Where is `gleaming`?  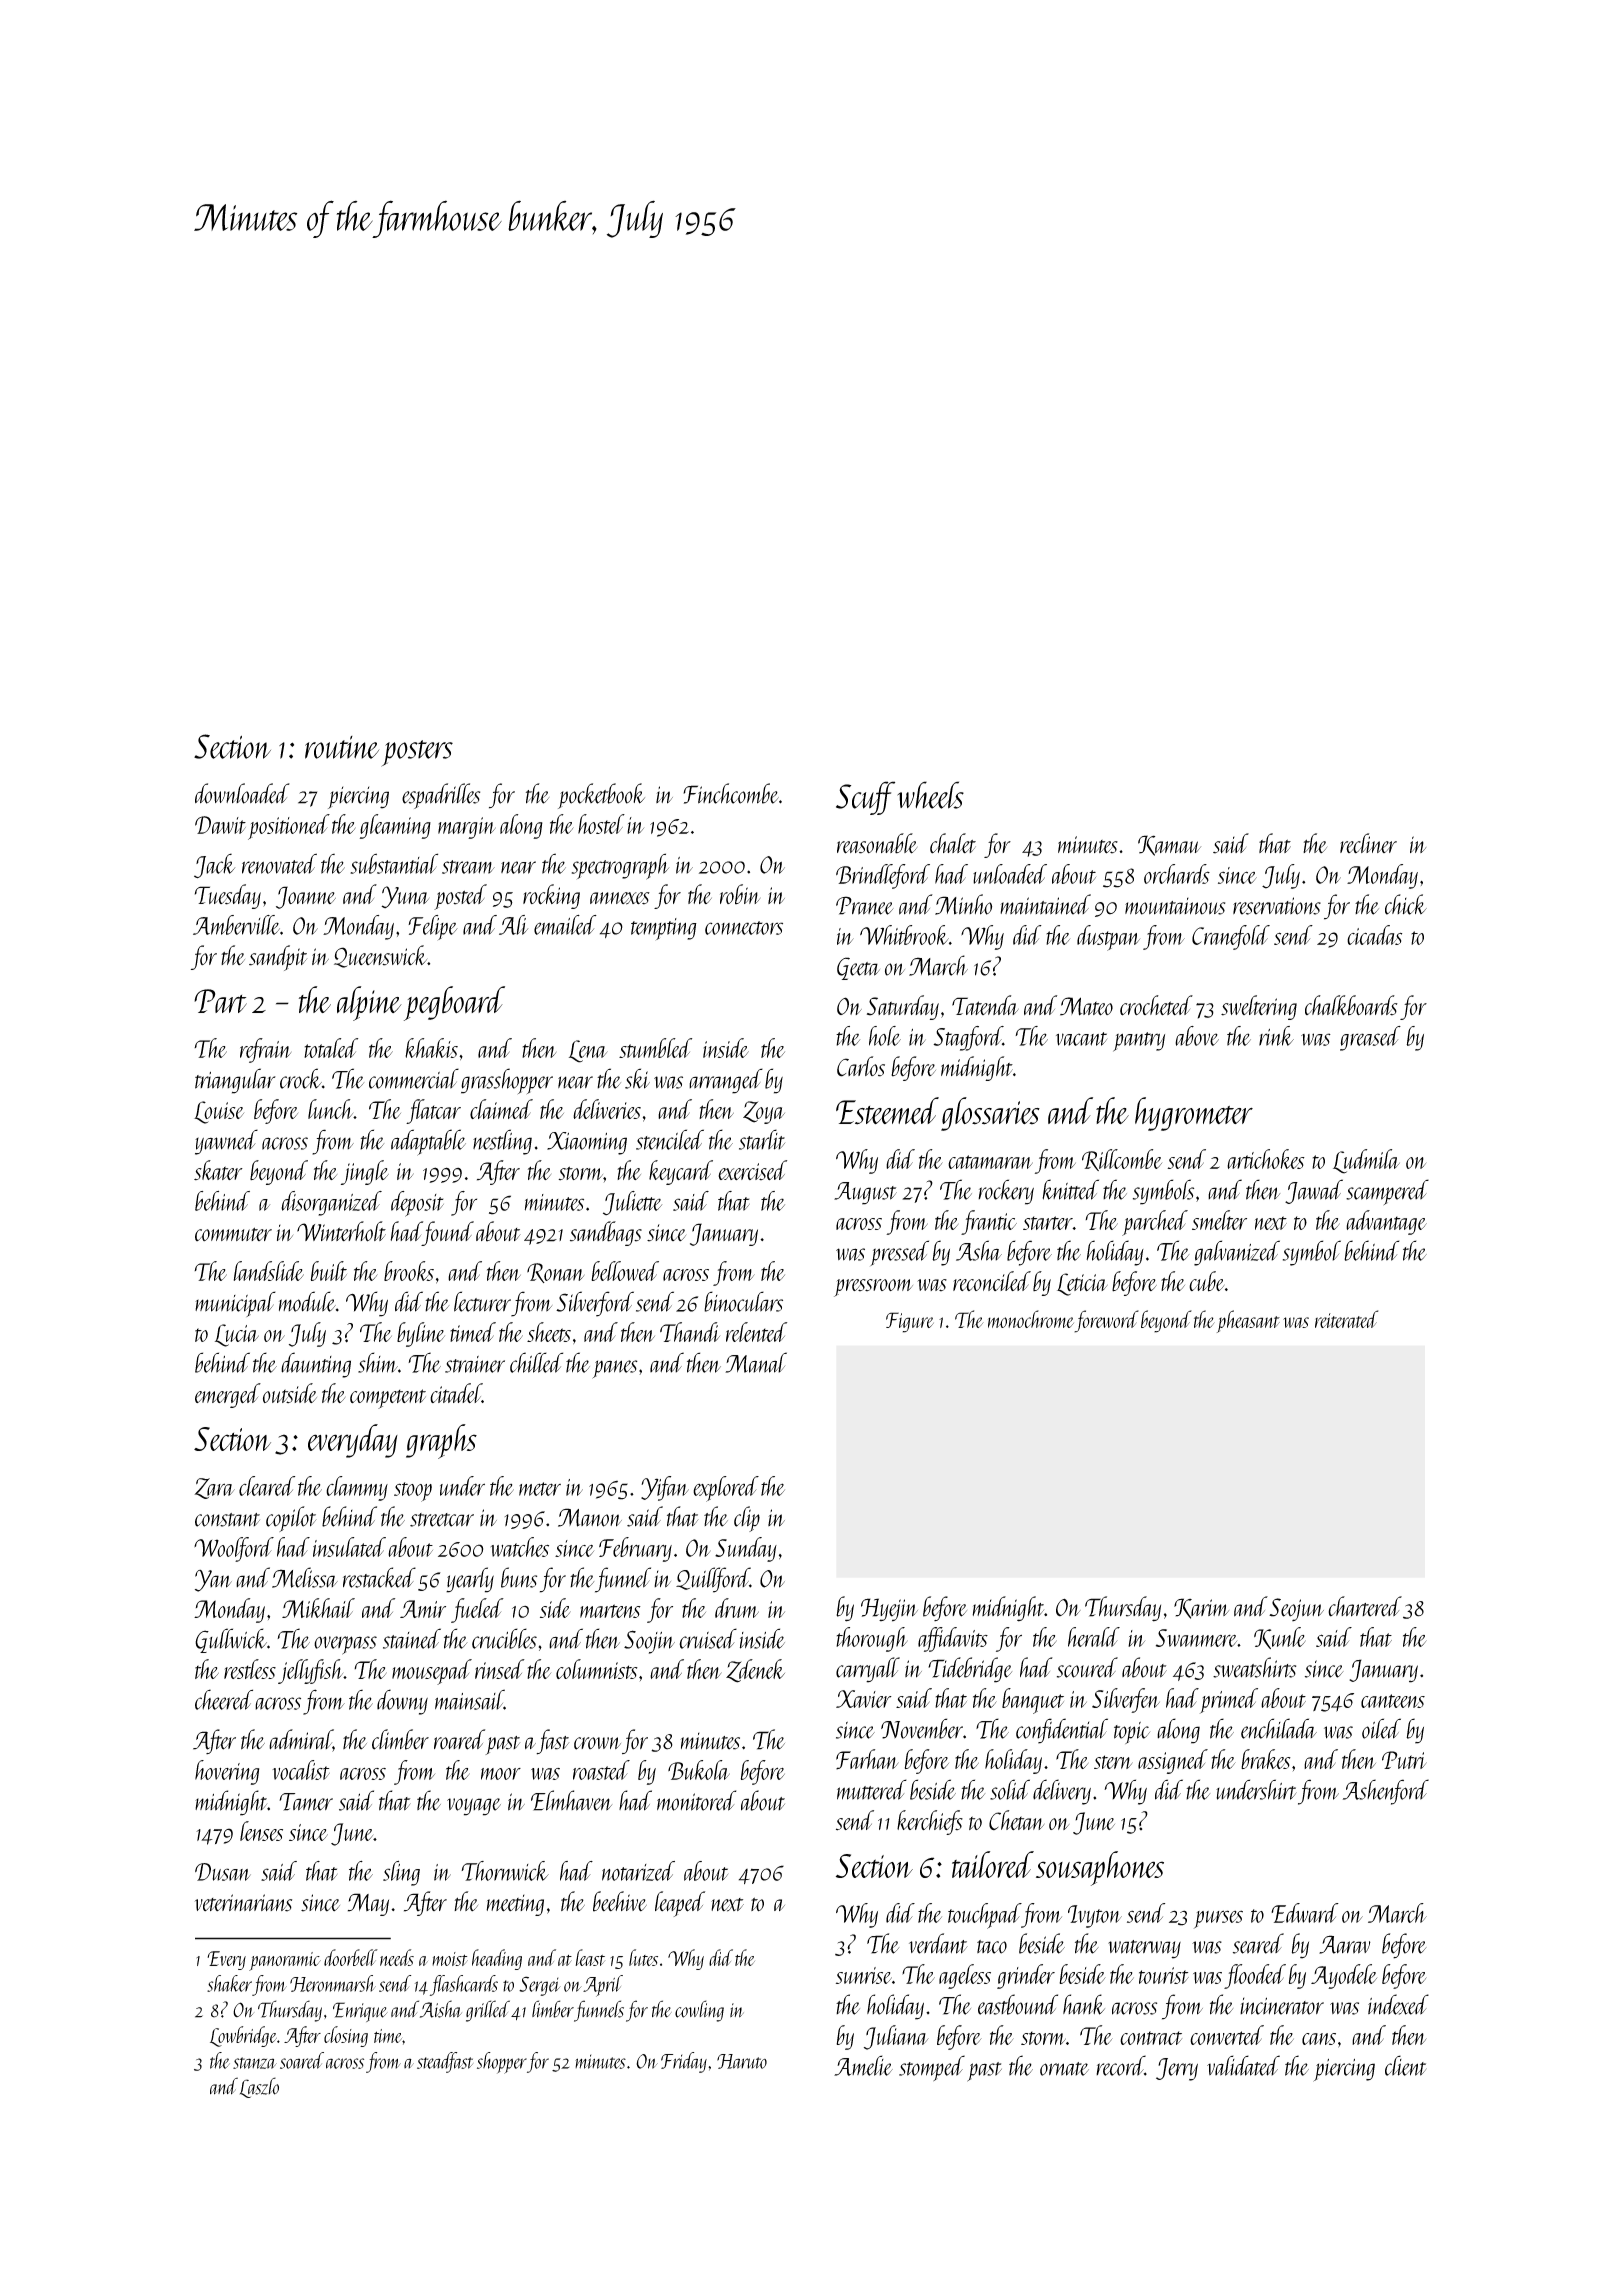
gleaming is located at coordinates (395, 826).
